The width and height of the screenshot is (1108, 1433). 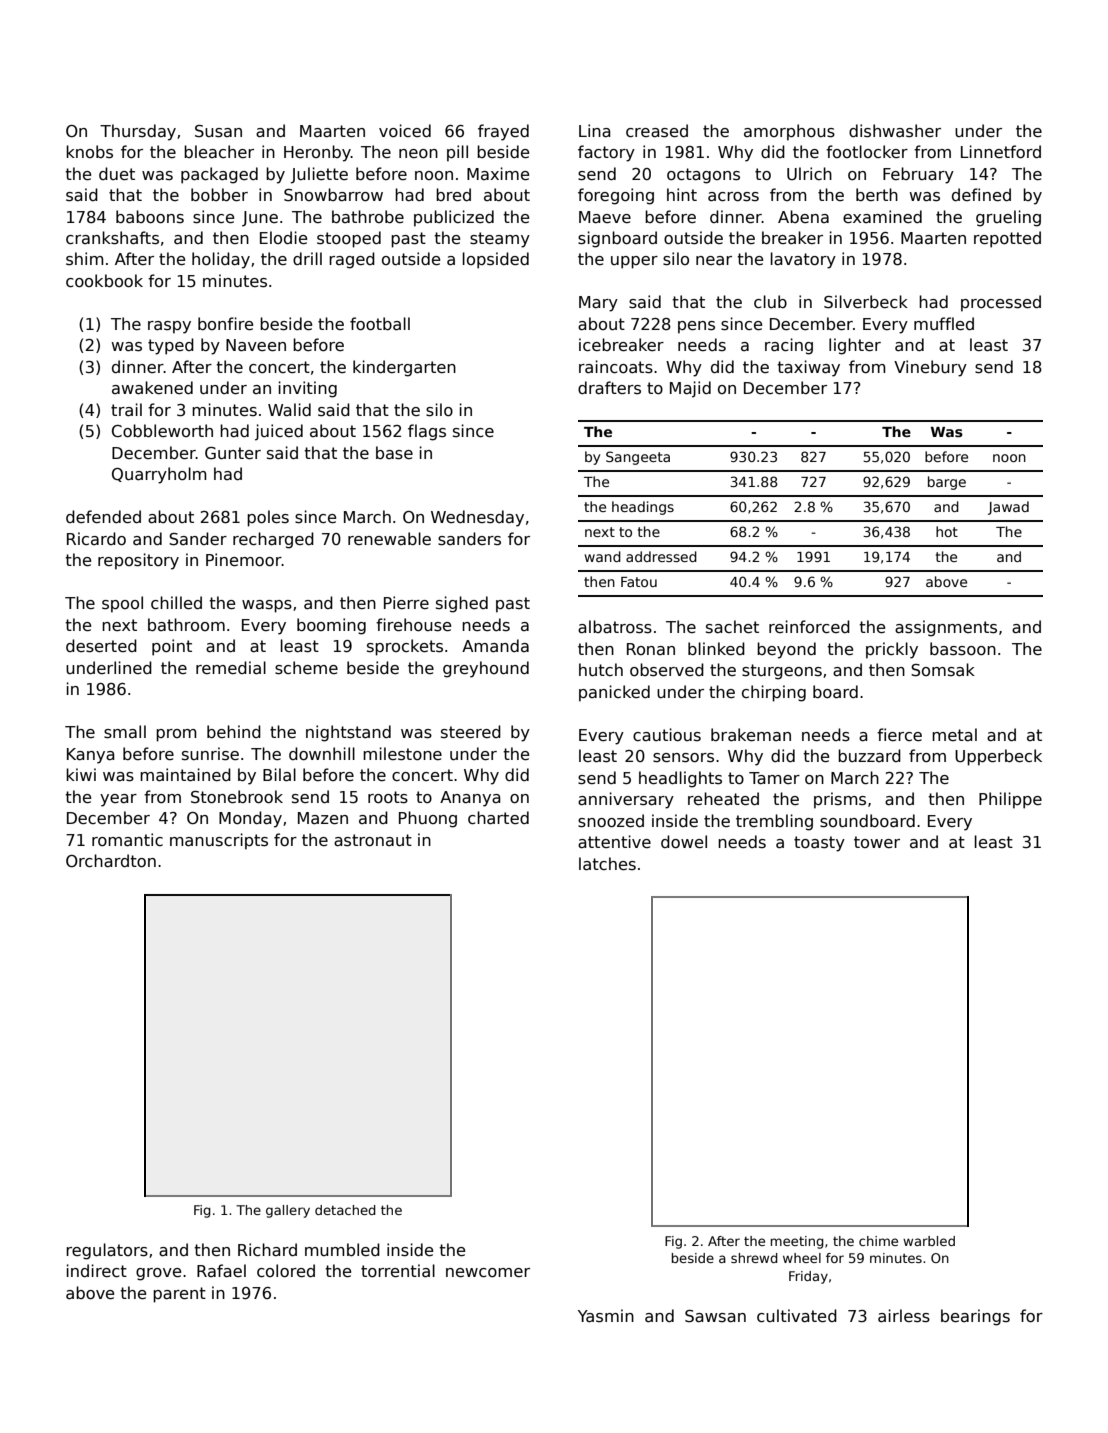 What do you see at coordinates (1001, 151) in the screenshot?
I see `Linnetford` at bounding box center [1001, 151].
